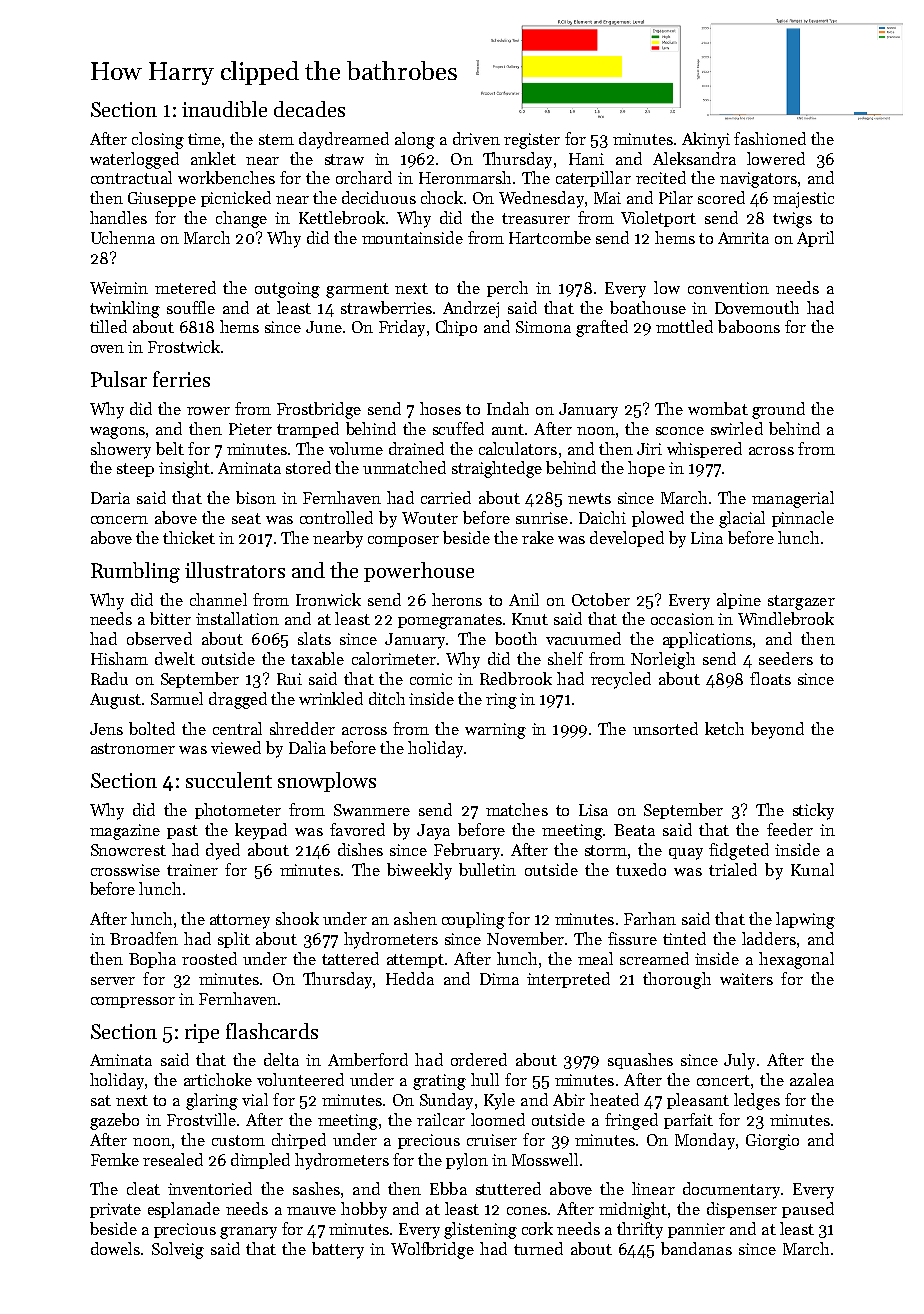  I want to click on hull, so click(485, 1079).
